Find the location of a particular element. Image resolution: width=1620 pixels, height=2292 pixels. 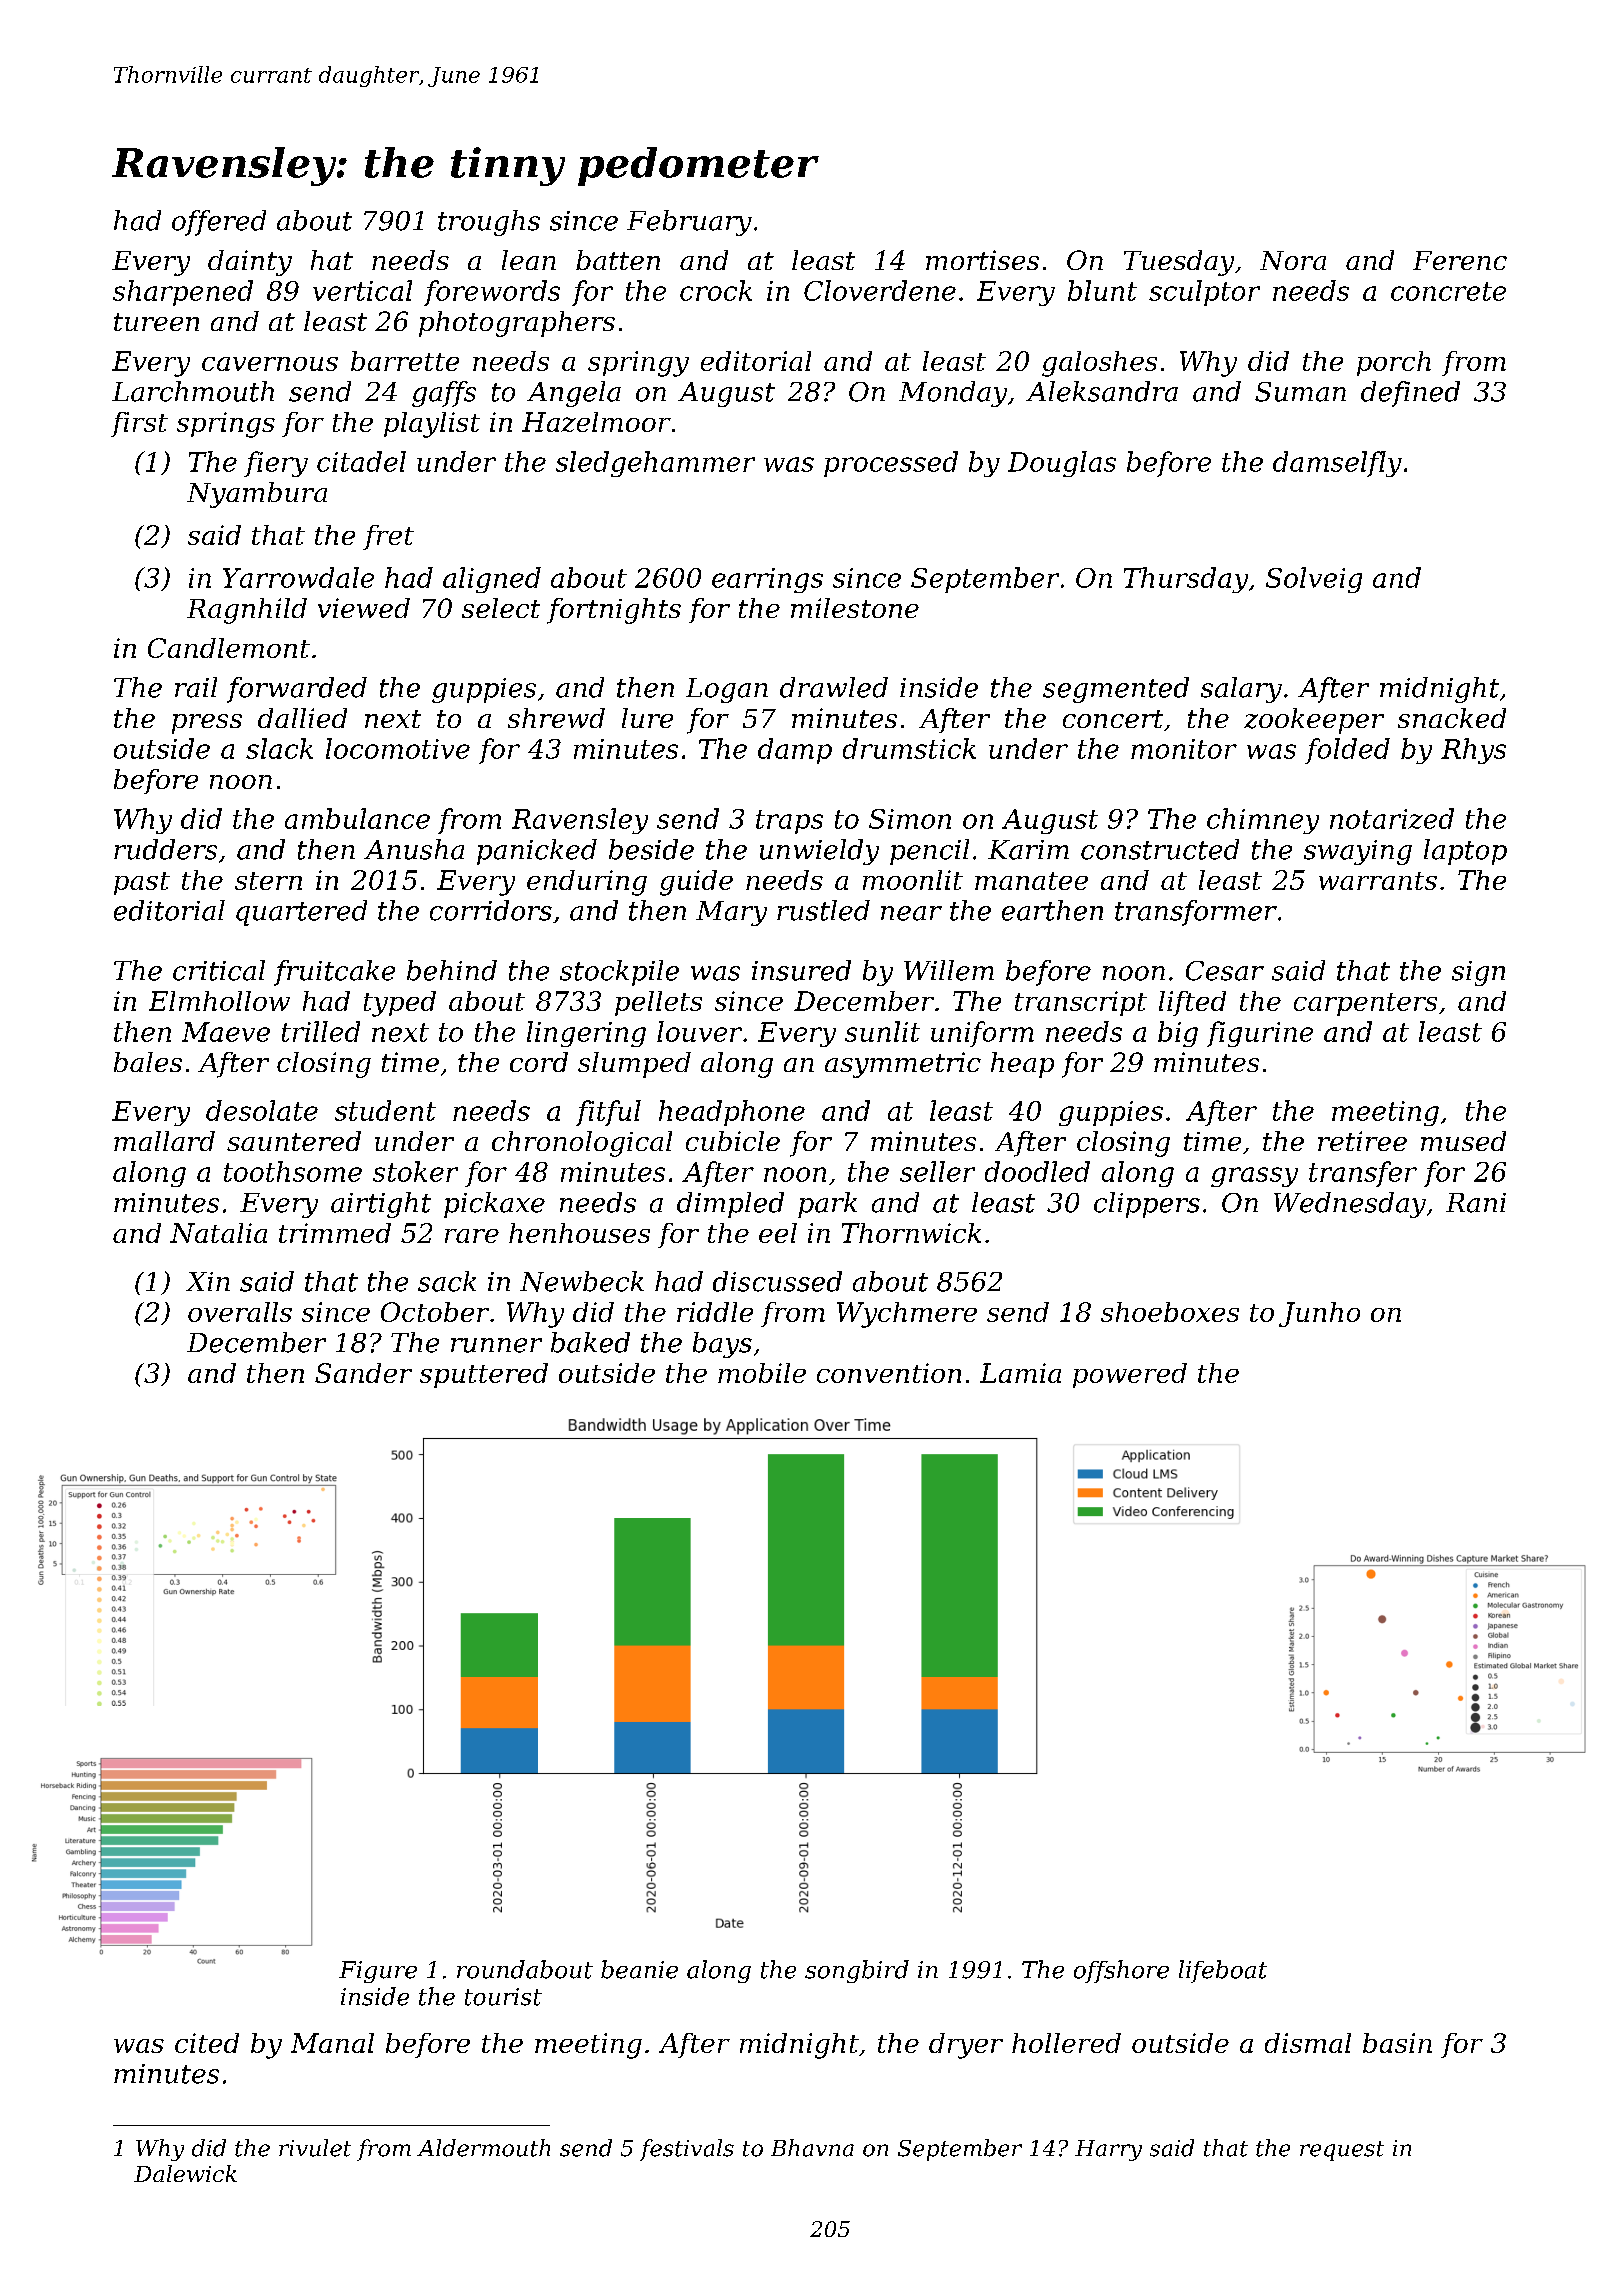

porch is located at coordinates (1394, 363).
